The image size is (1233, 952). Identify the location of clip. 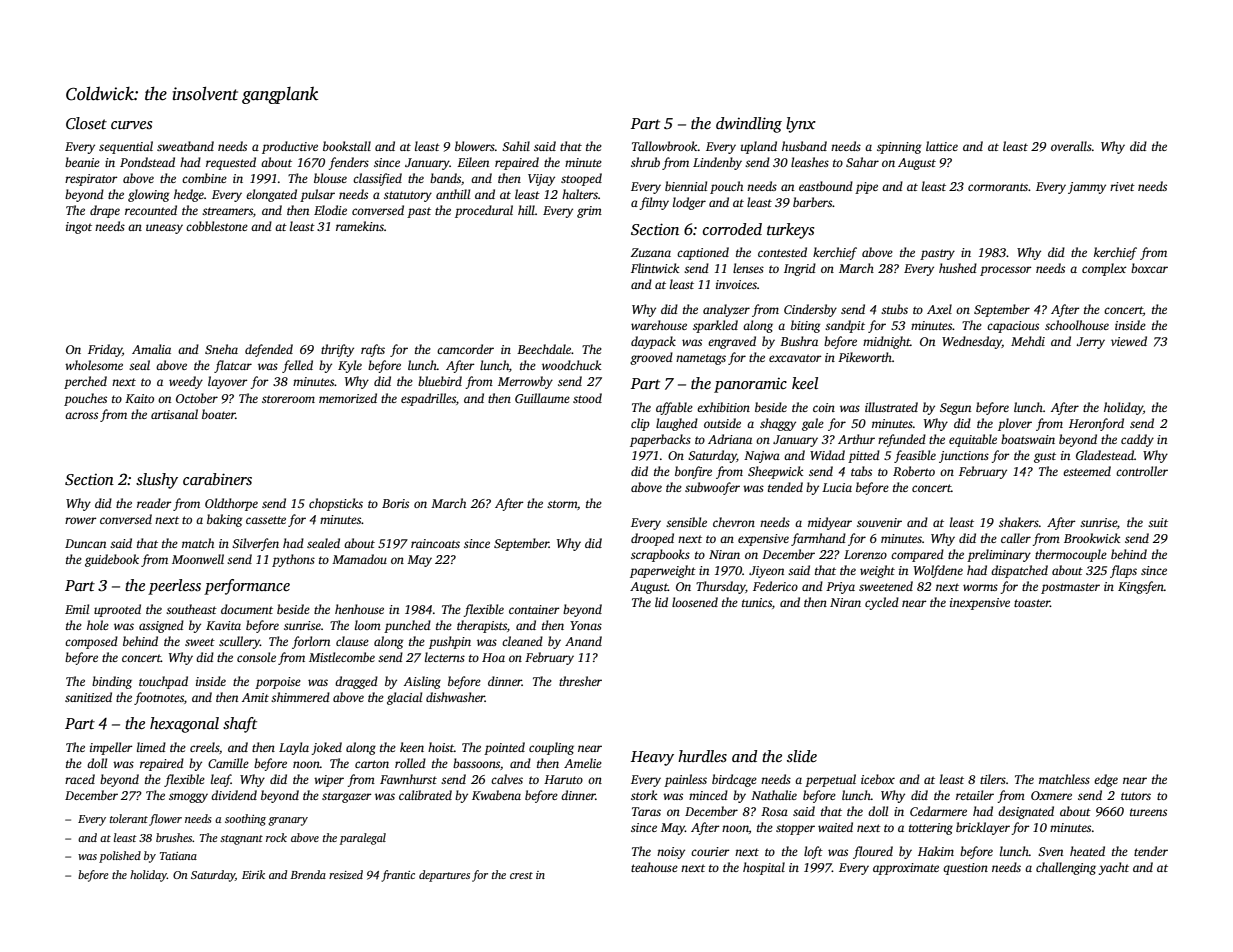
(640, 424).
